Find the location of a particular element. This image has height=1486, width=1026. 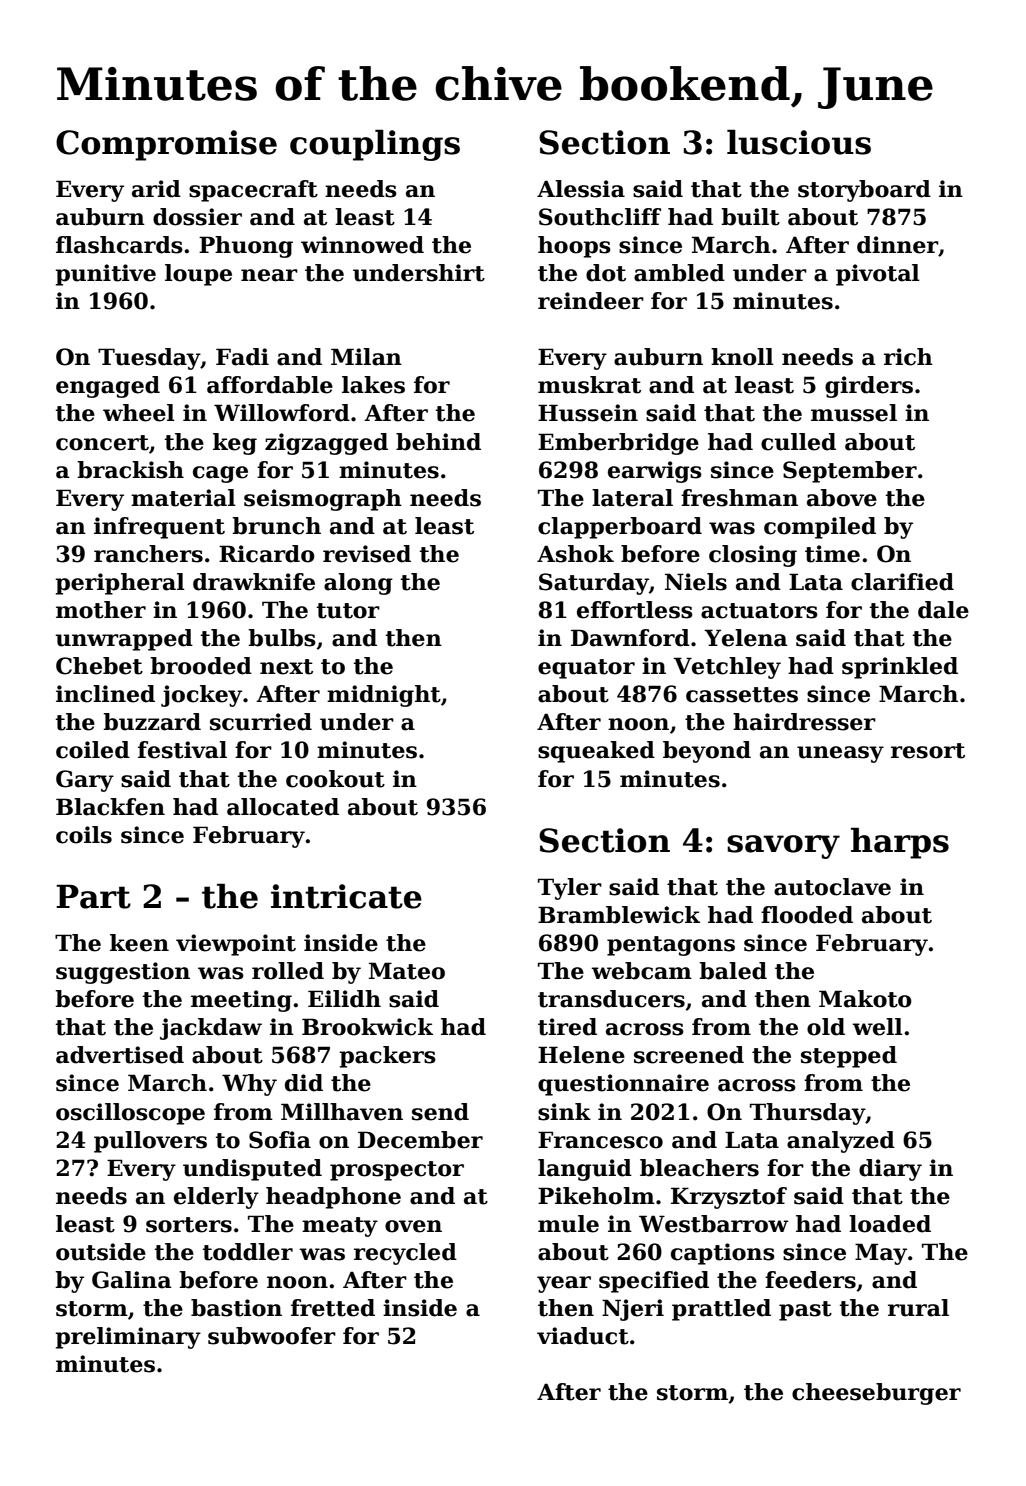

arid is located at coordinates (156, 189).
